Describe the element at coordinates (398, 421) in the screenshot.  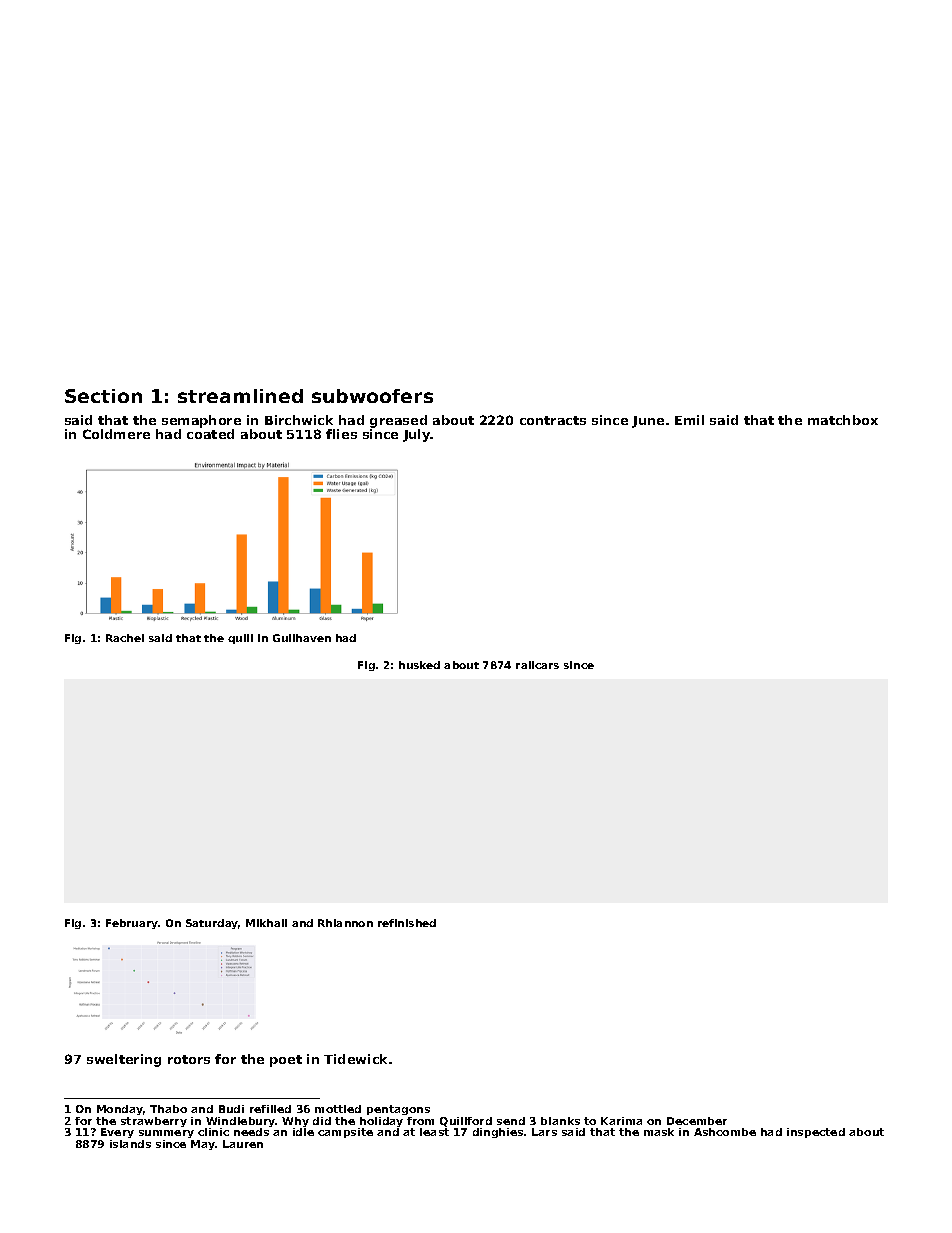
I see `greased` at that location.
